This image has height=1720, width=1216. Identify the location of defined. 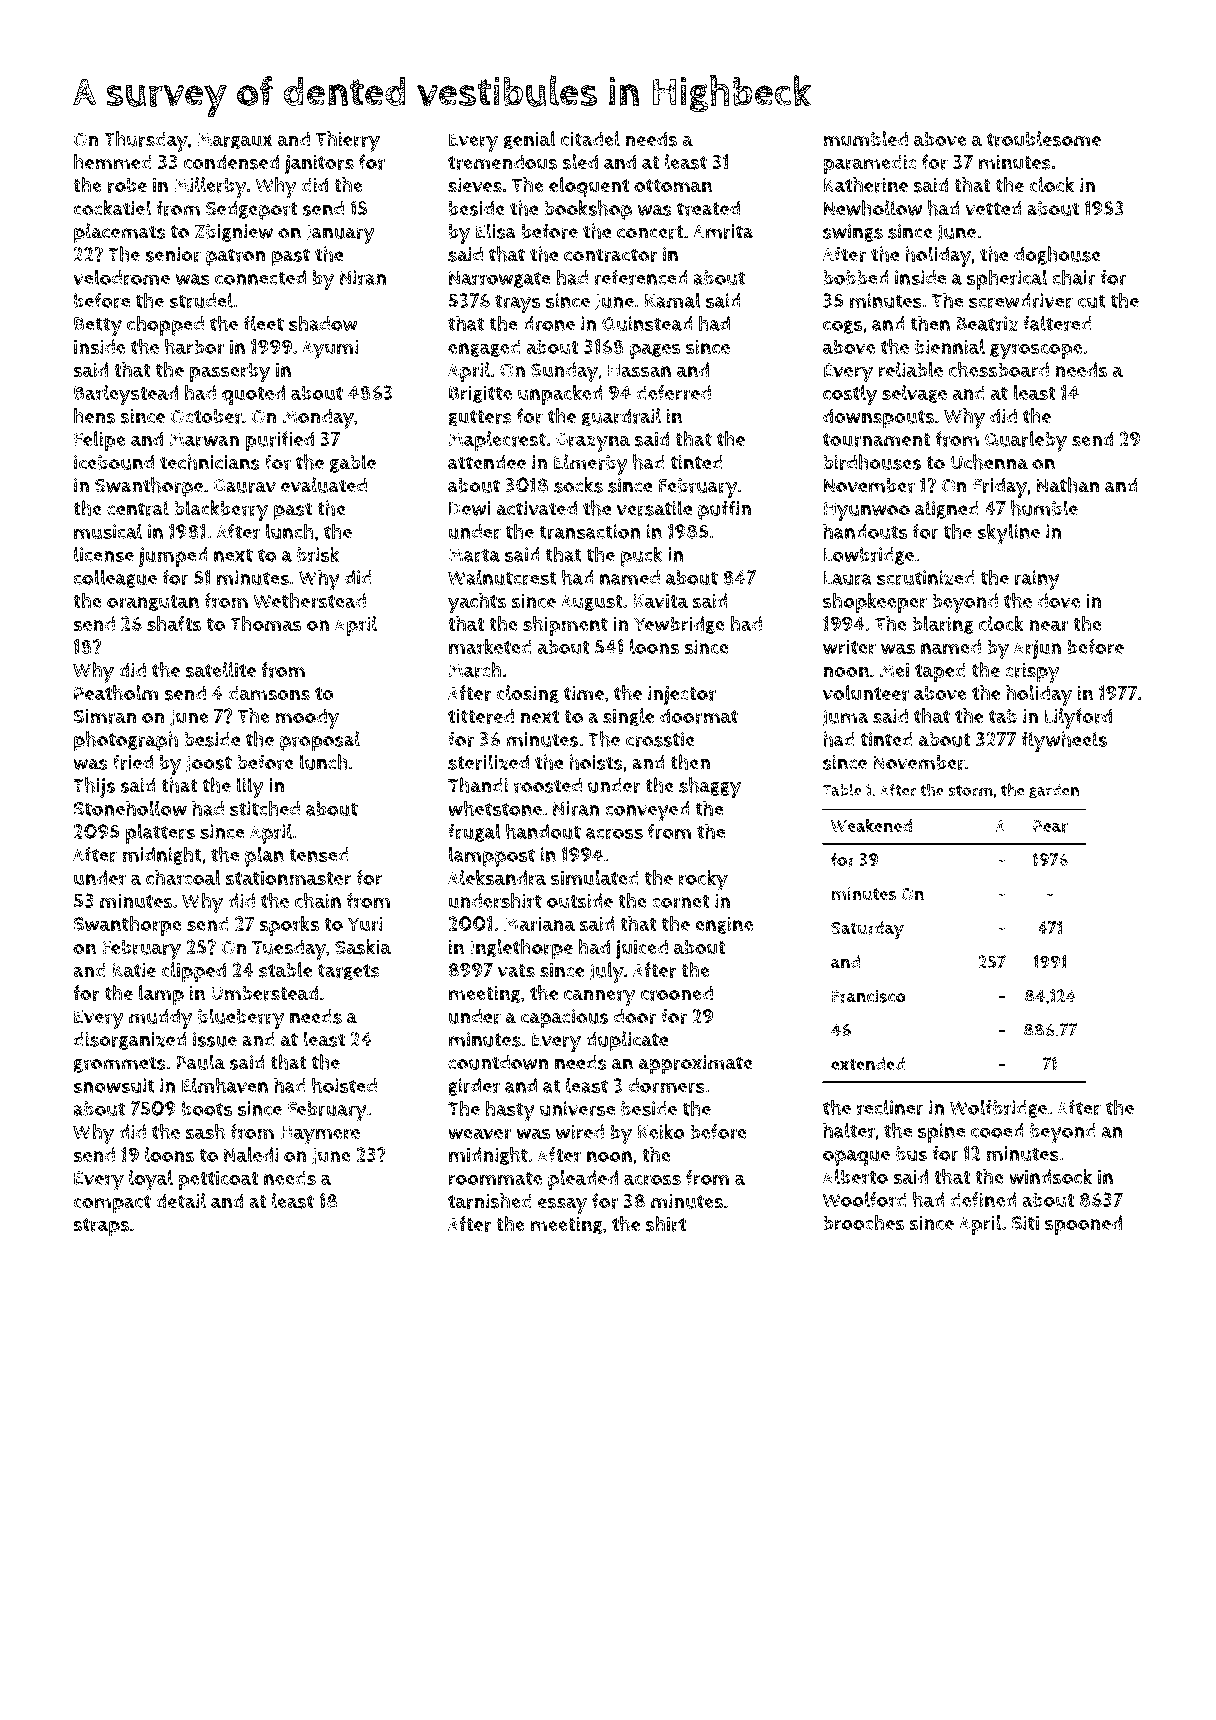
(983, 1199).
